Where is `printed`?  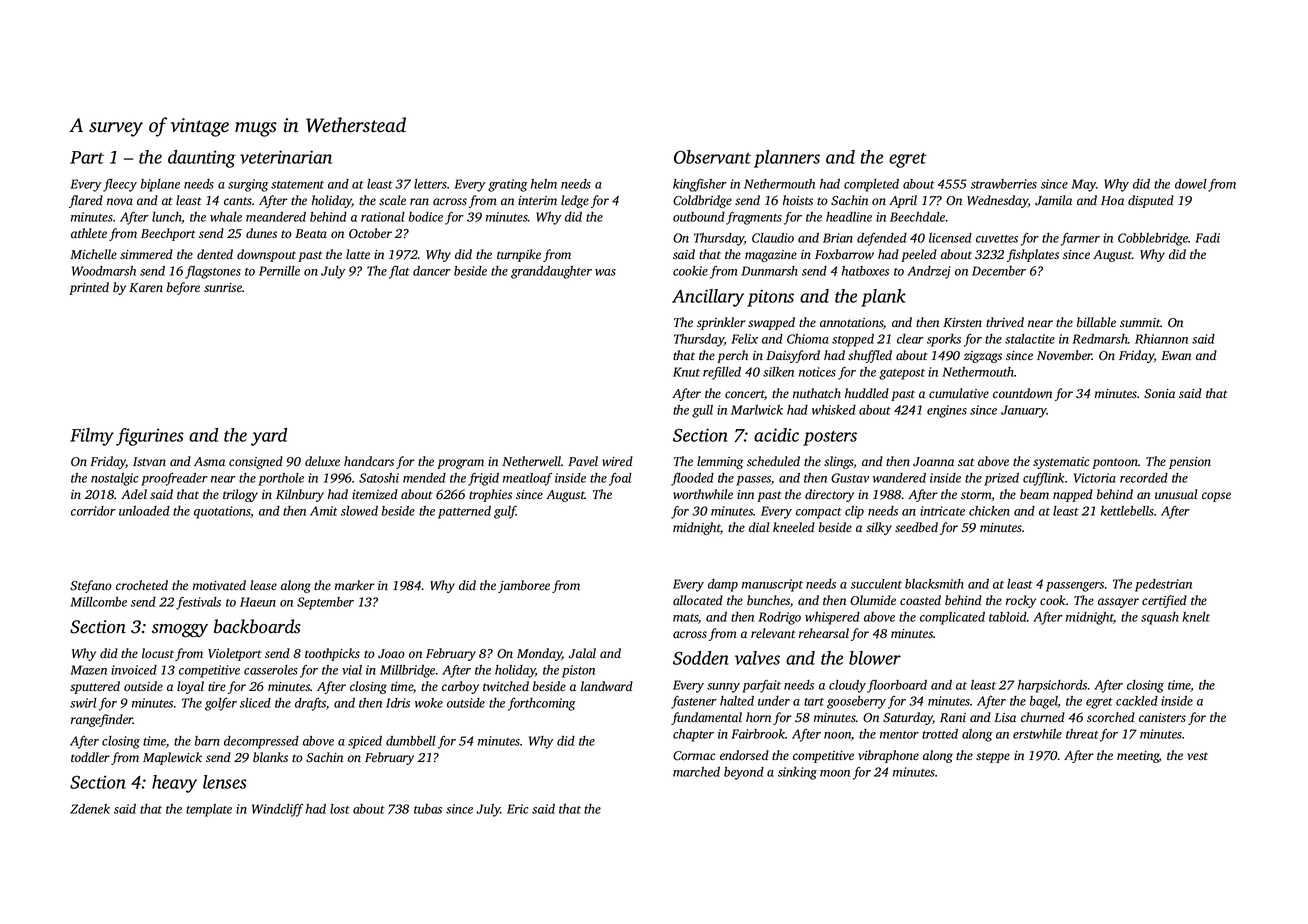
printed is located at coordinates (89, 288).
